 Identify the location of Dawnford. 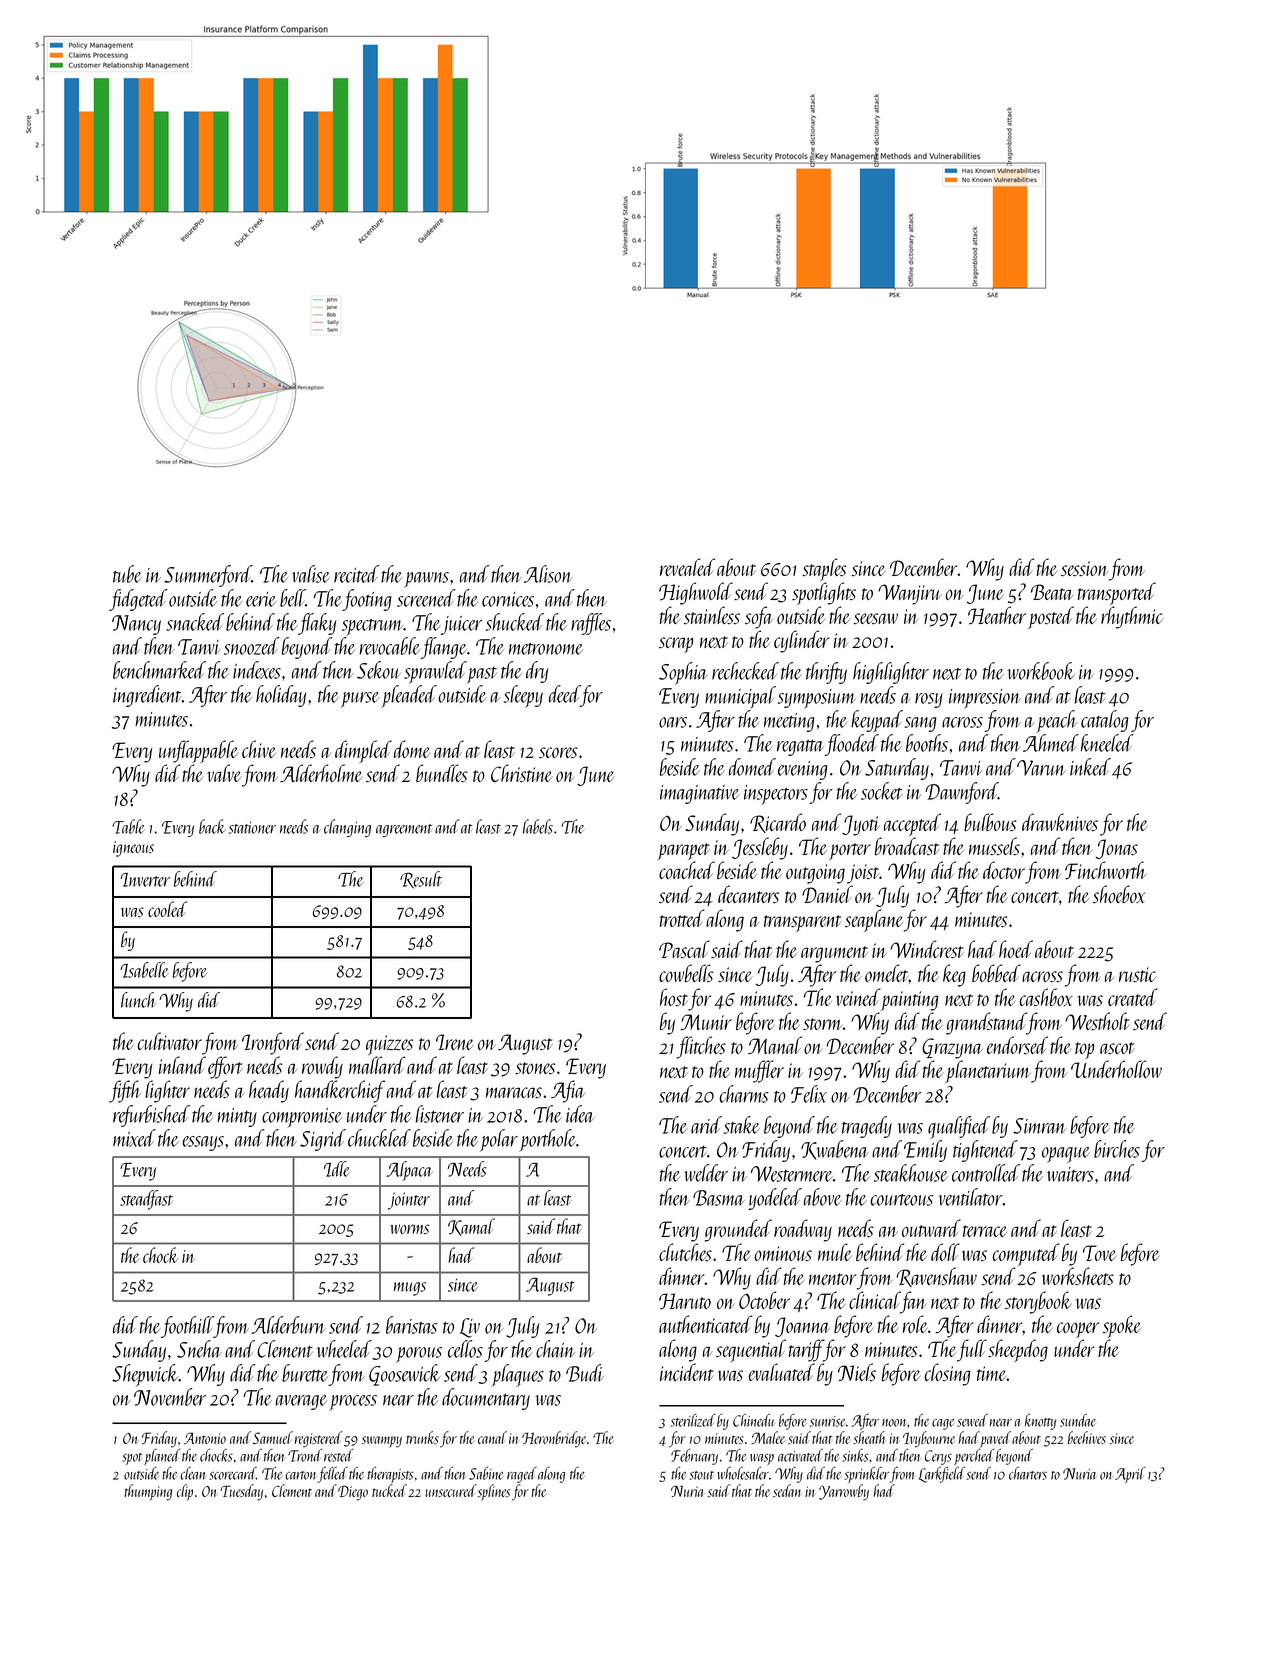
(961, 793).
